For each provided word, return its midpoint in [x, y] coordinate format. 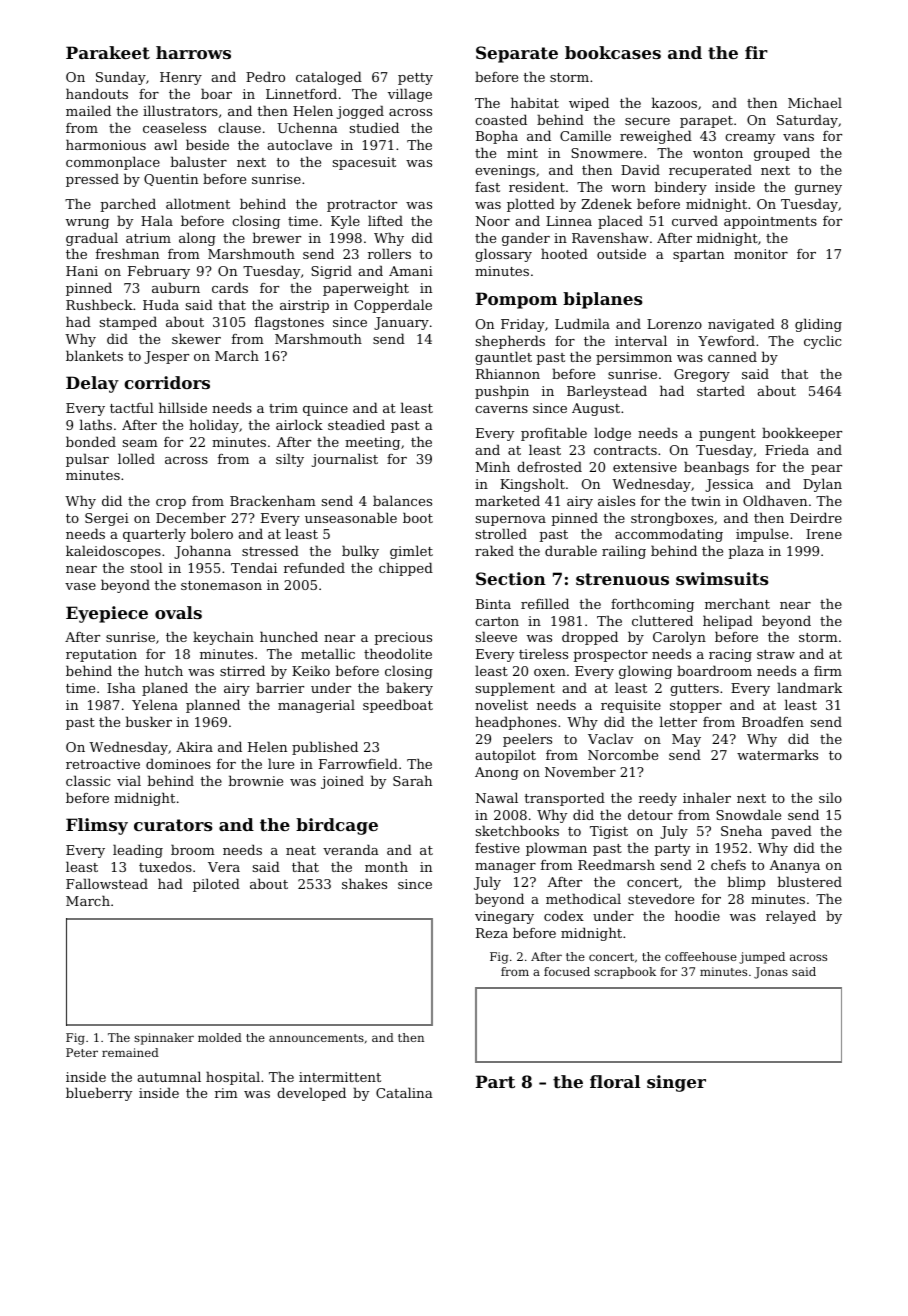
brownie [255, 780]
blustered [809, 881]
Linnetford [301, 93]
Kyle [345, 222]
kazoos [674, 102]
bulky [360, 552]
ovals [178, 612]
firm [828, 671]
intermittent [340, 1077]
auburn [176, 287]
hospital [233, 1078]
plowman [556, 849]
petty [415, 79]
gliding [818, 325]
